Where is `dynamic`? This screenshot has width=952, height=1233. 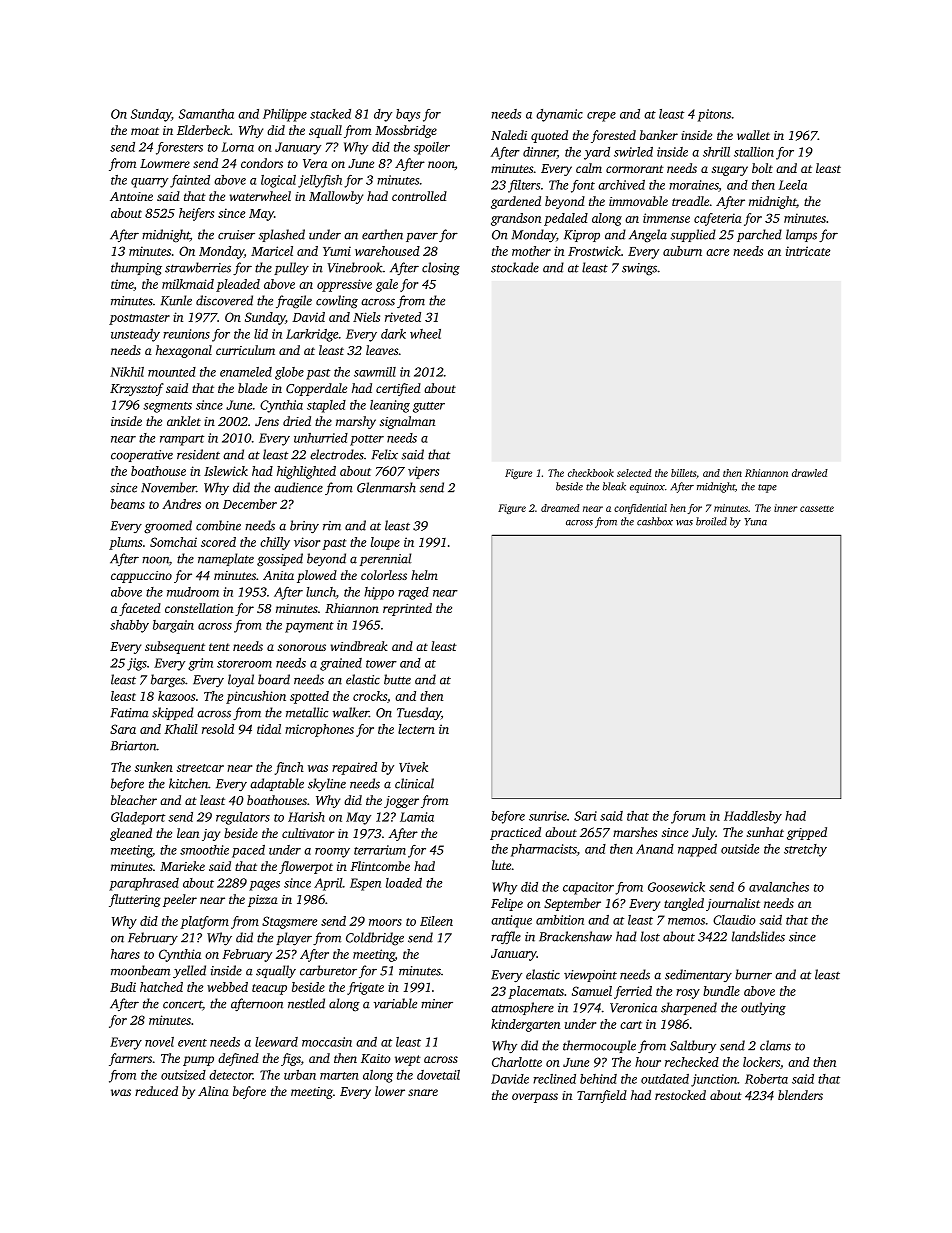 dynamic is located at coordinates (559, 115).
